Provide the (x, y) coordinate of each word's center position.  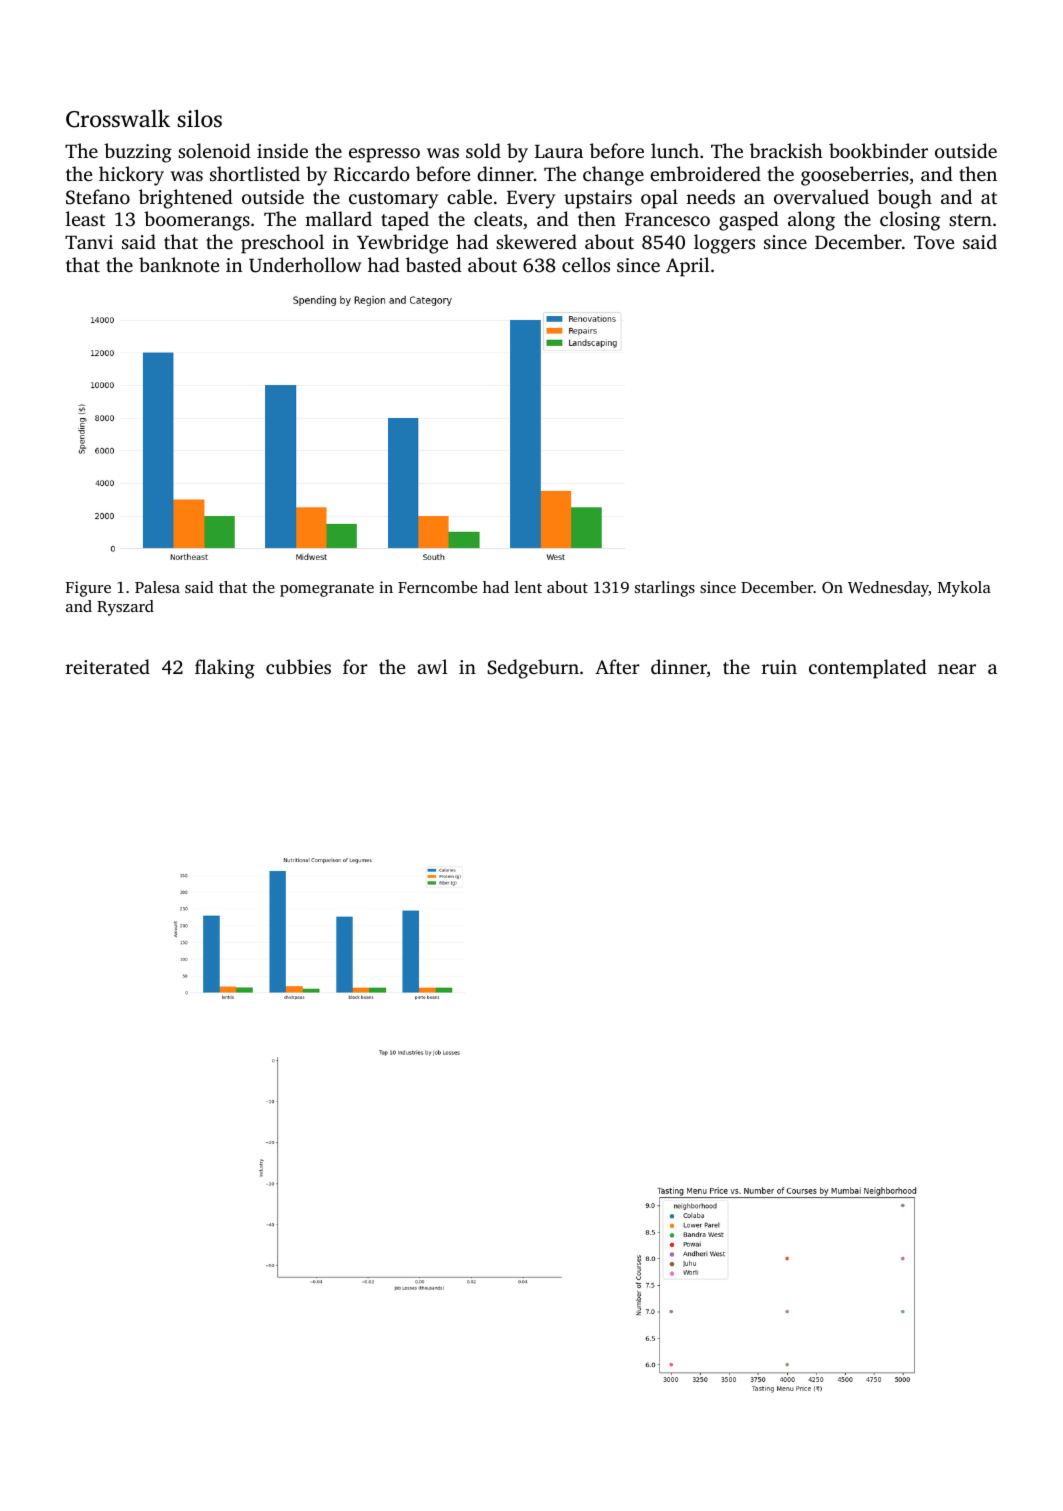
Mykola (964, 589)
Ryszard (125, 608)
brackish (786, 150)
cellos (586, 264)
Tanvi (89, 242)
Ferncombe (437, 587)
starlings (665, 589)
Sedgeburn (533, 669)
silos (200, 118)
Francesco (667, 219)
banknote (179, 264)
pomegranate (327, 590)
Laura (559, 151)
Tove (934, 242)
